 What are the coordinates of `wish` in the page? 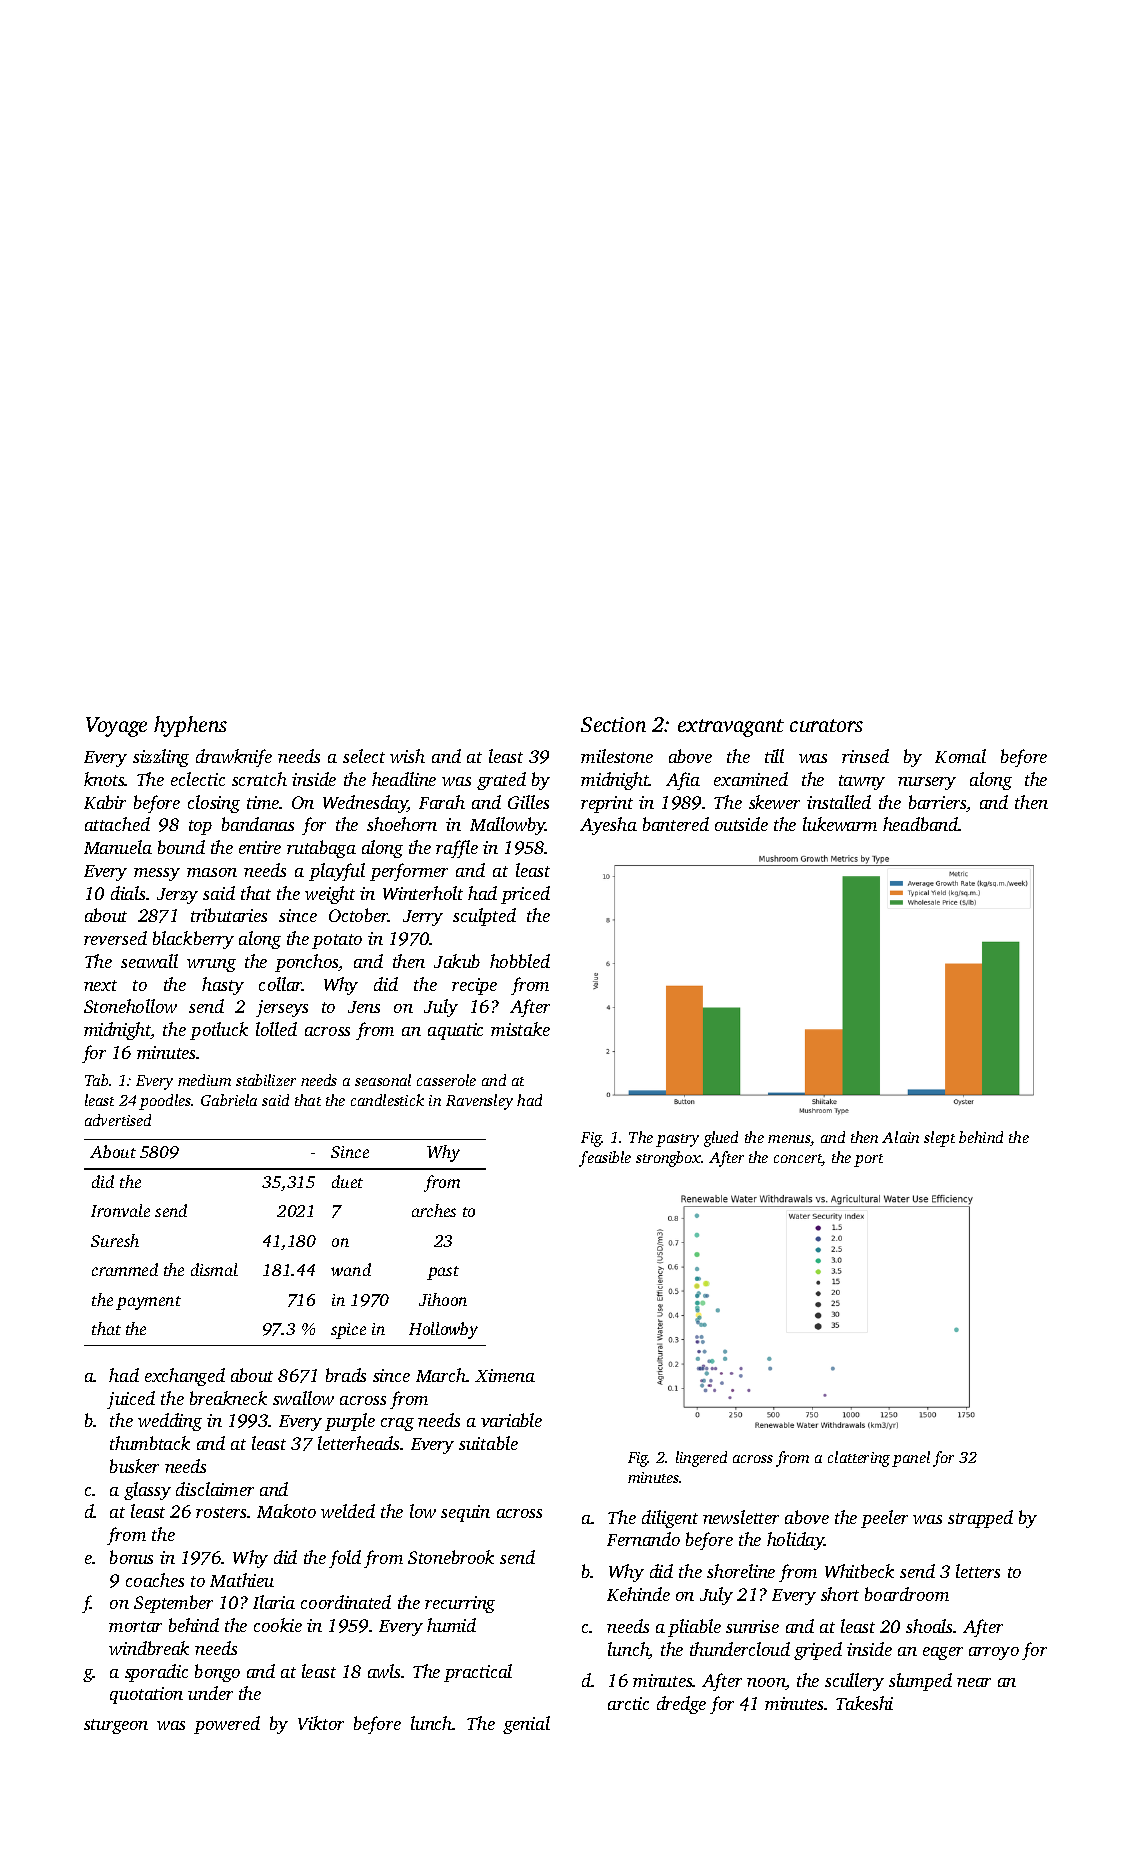 It's located at (407, 756).
